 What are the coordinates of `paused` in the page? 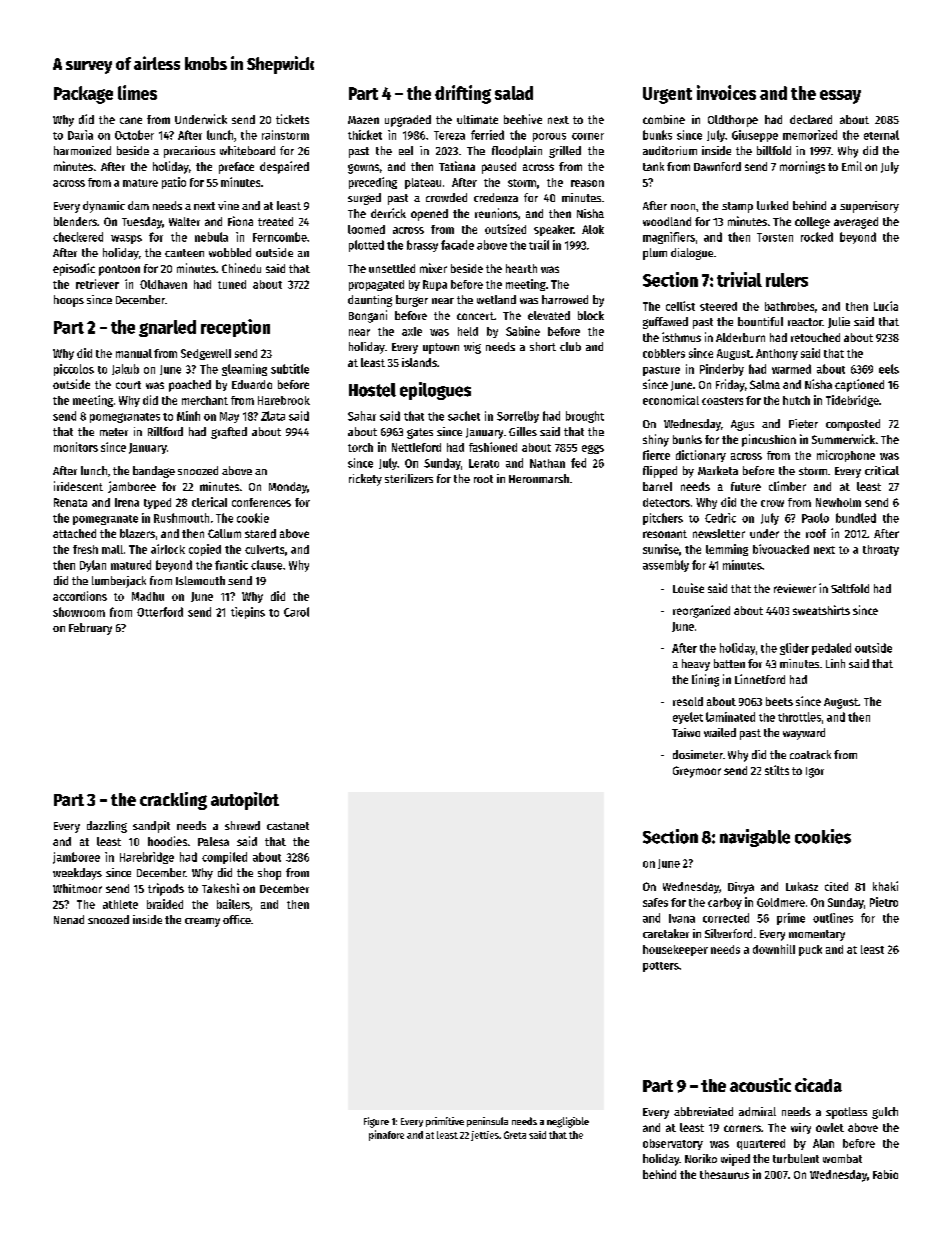 It's located at (499, 168).
